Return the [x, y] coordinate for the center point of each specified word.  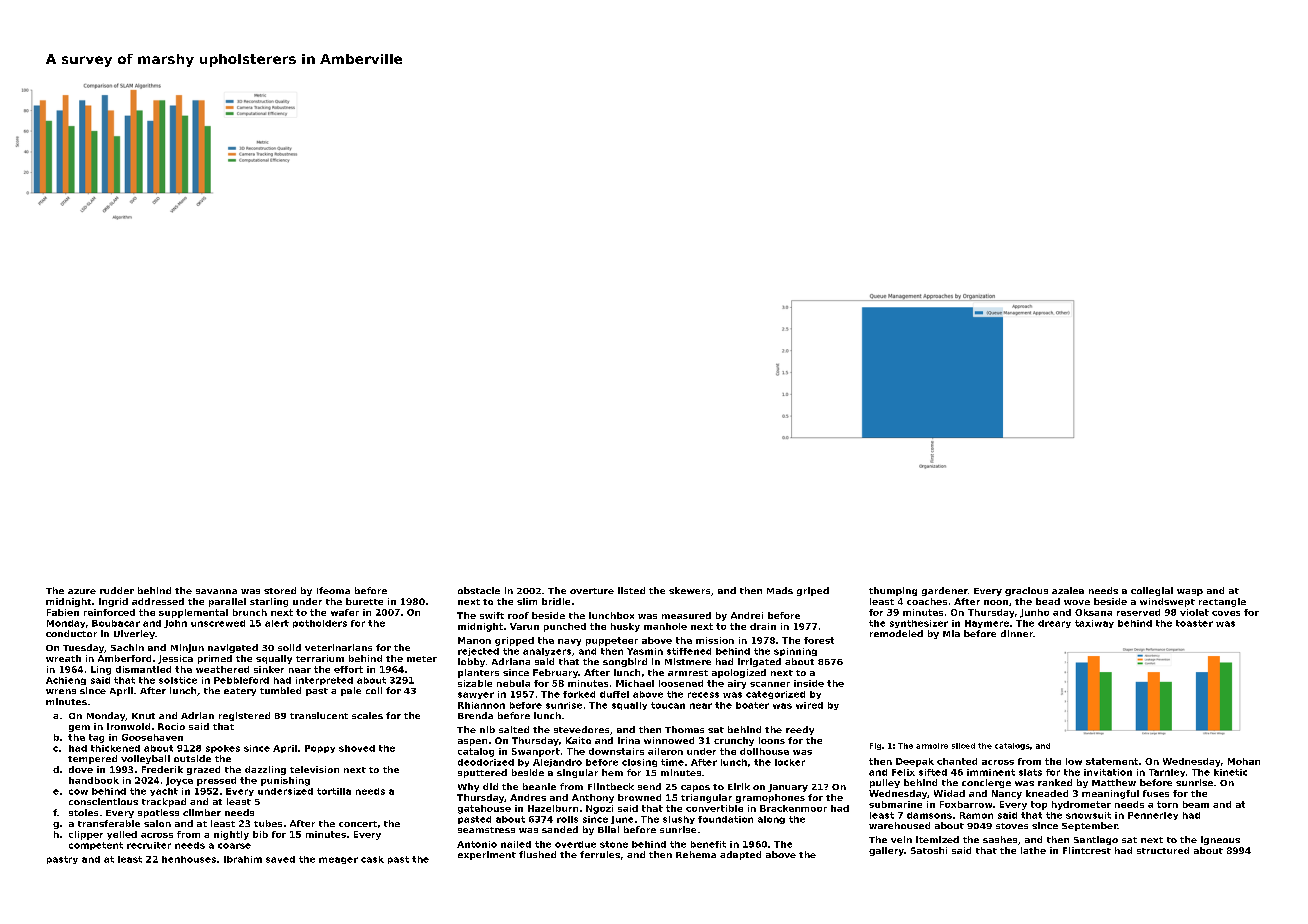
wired [809, 705]
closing [639, 763]
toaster [1194, 623]
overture [592, 591]
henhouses [189, 859]
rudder [117, 590]
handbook [94, 780]
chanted [957, 761]
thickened [115, 748]
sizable [475, 683]
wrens [61, 691]
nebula [513, 683]
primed [215, 659]
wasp [1190, 592]
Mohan [1244, 761]
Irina [629, 740]
